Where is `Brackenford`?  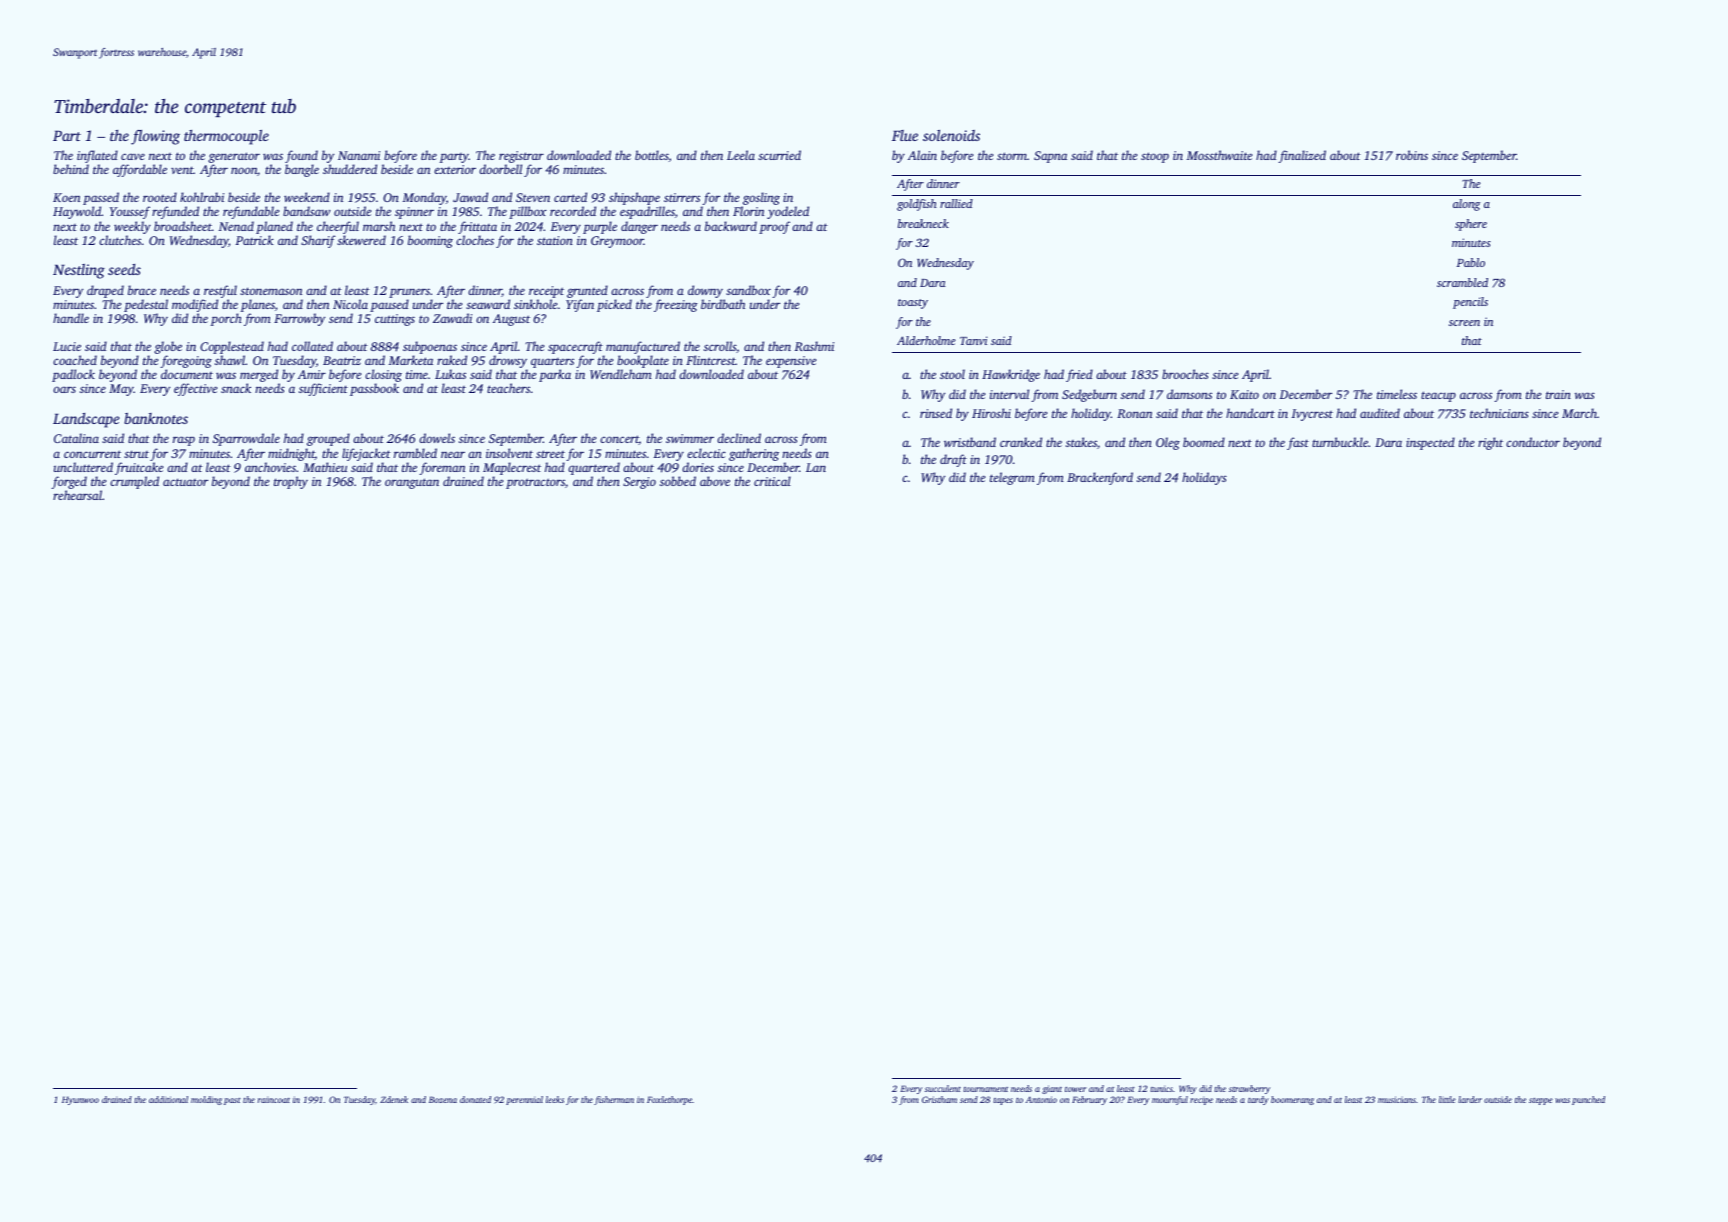
Brackenford is located at coordinates (1100, 478).
